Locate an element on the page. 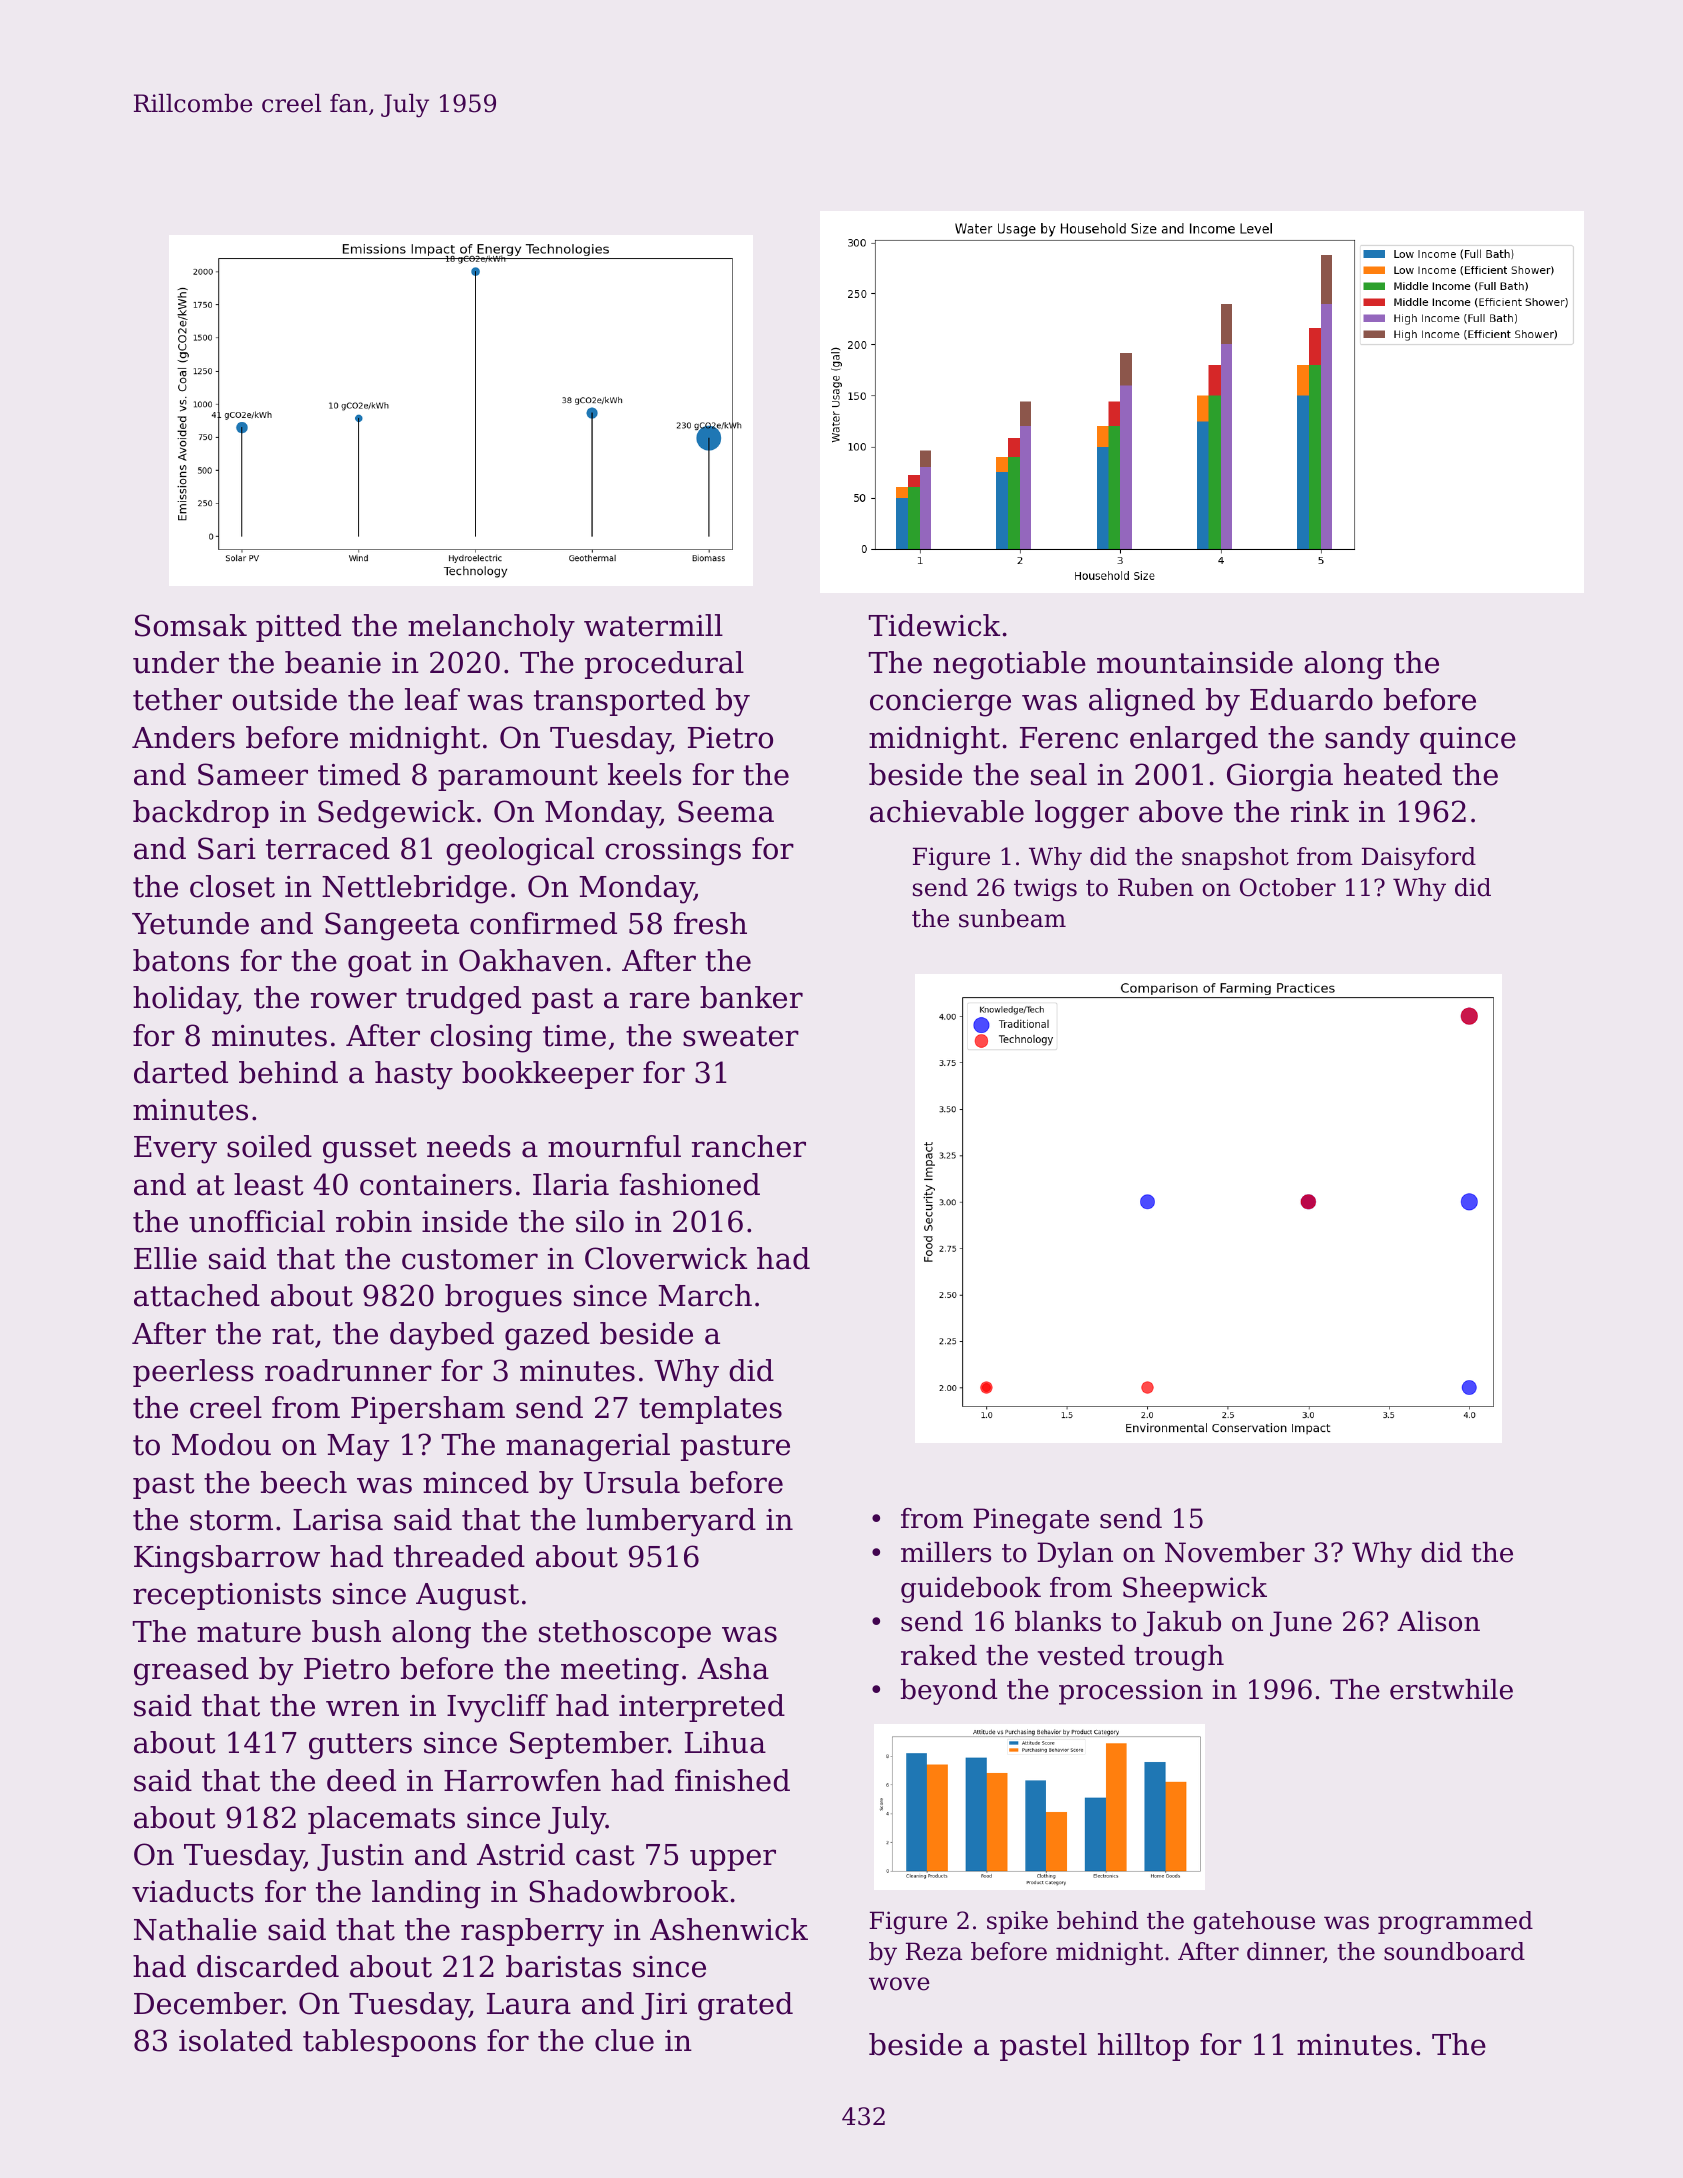 The height and width of the image is (2178, 1683). Ruben is located at coordinates (1156, 887).
